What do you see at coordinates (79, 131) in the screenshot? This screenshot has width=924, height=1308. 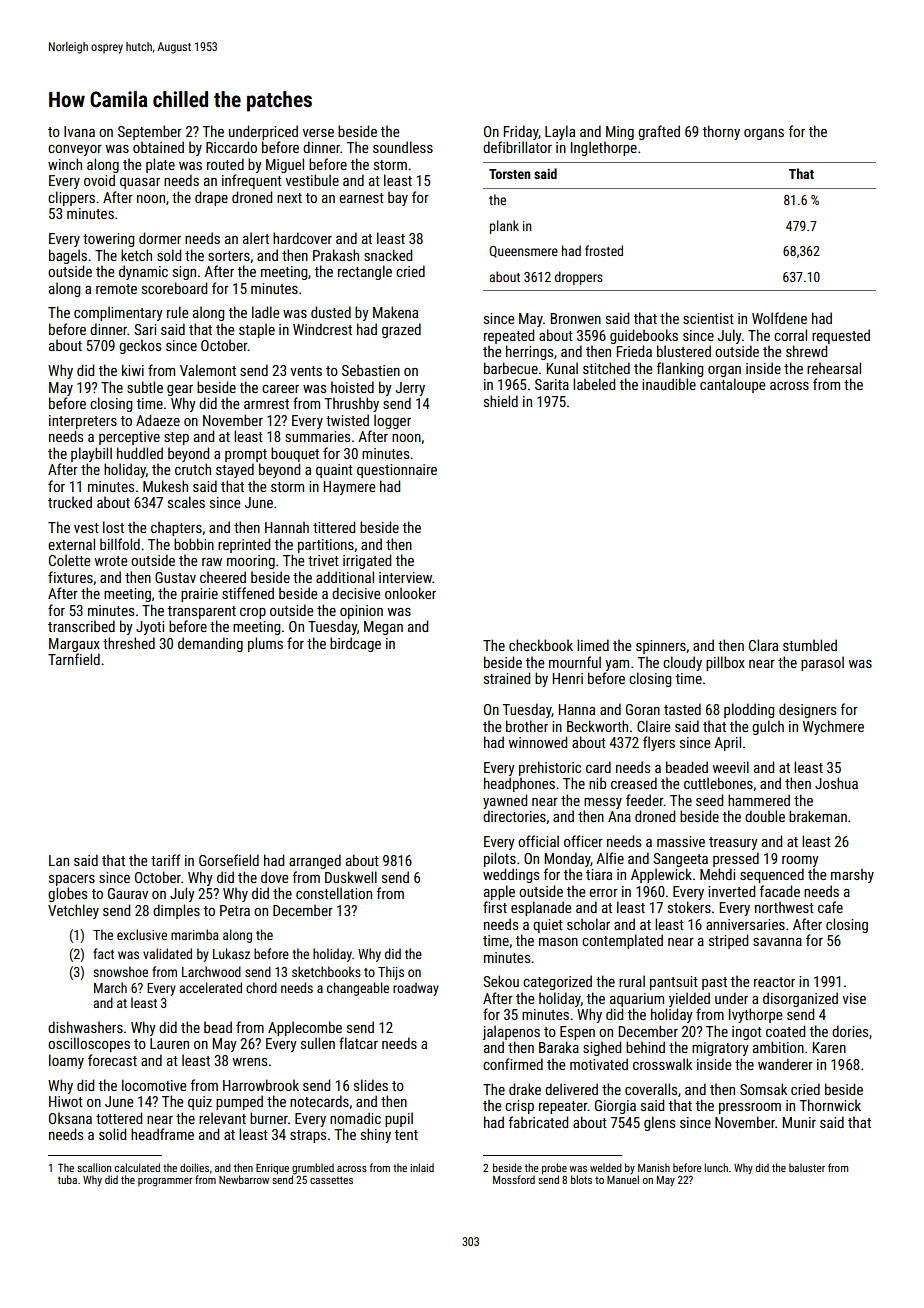 I see `Ivana` at bounding box center [79, 131].
